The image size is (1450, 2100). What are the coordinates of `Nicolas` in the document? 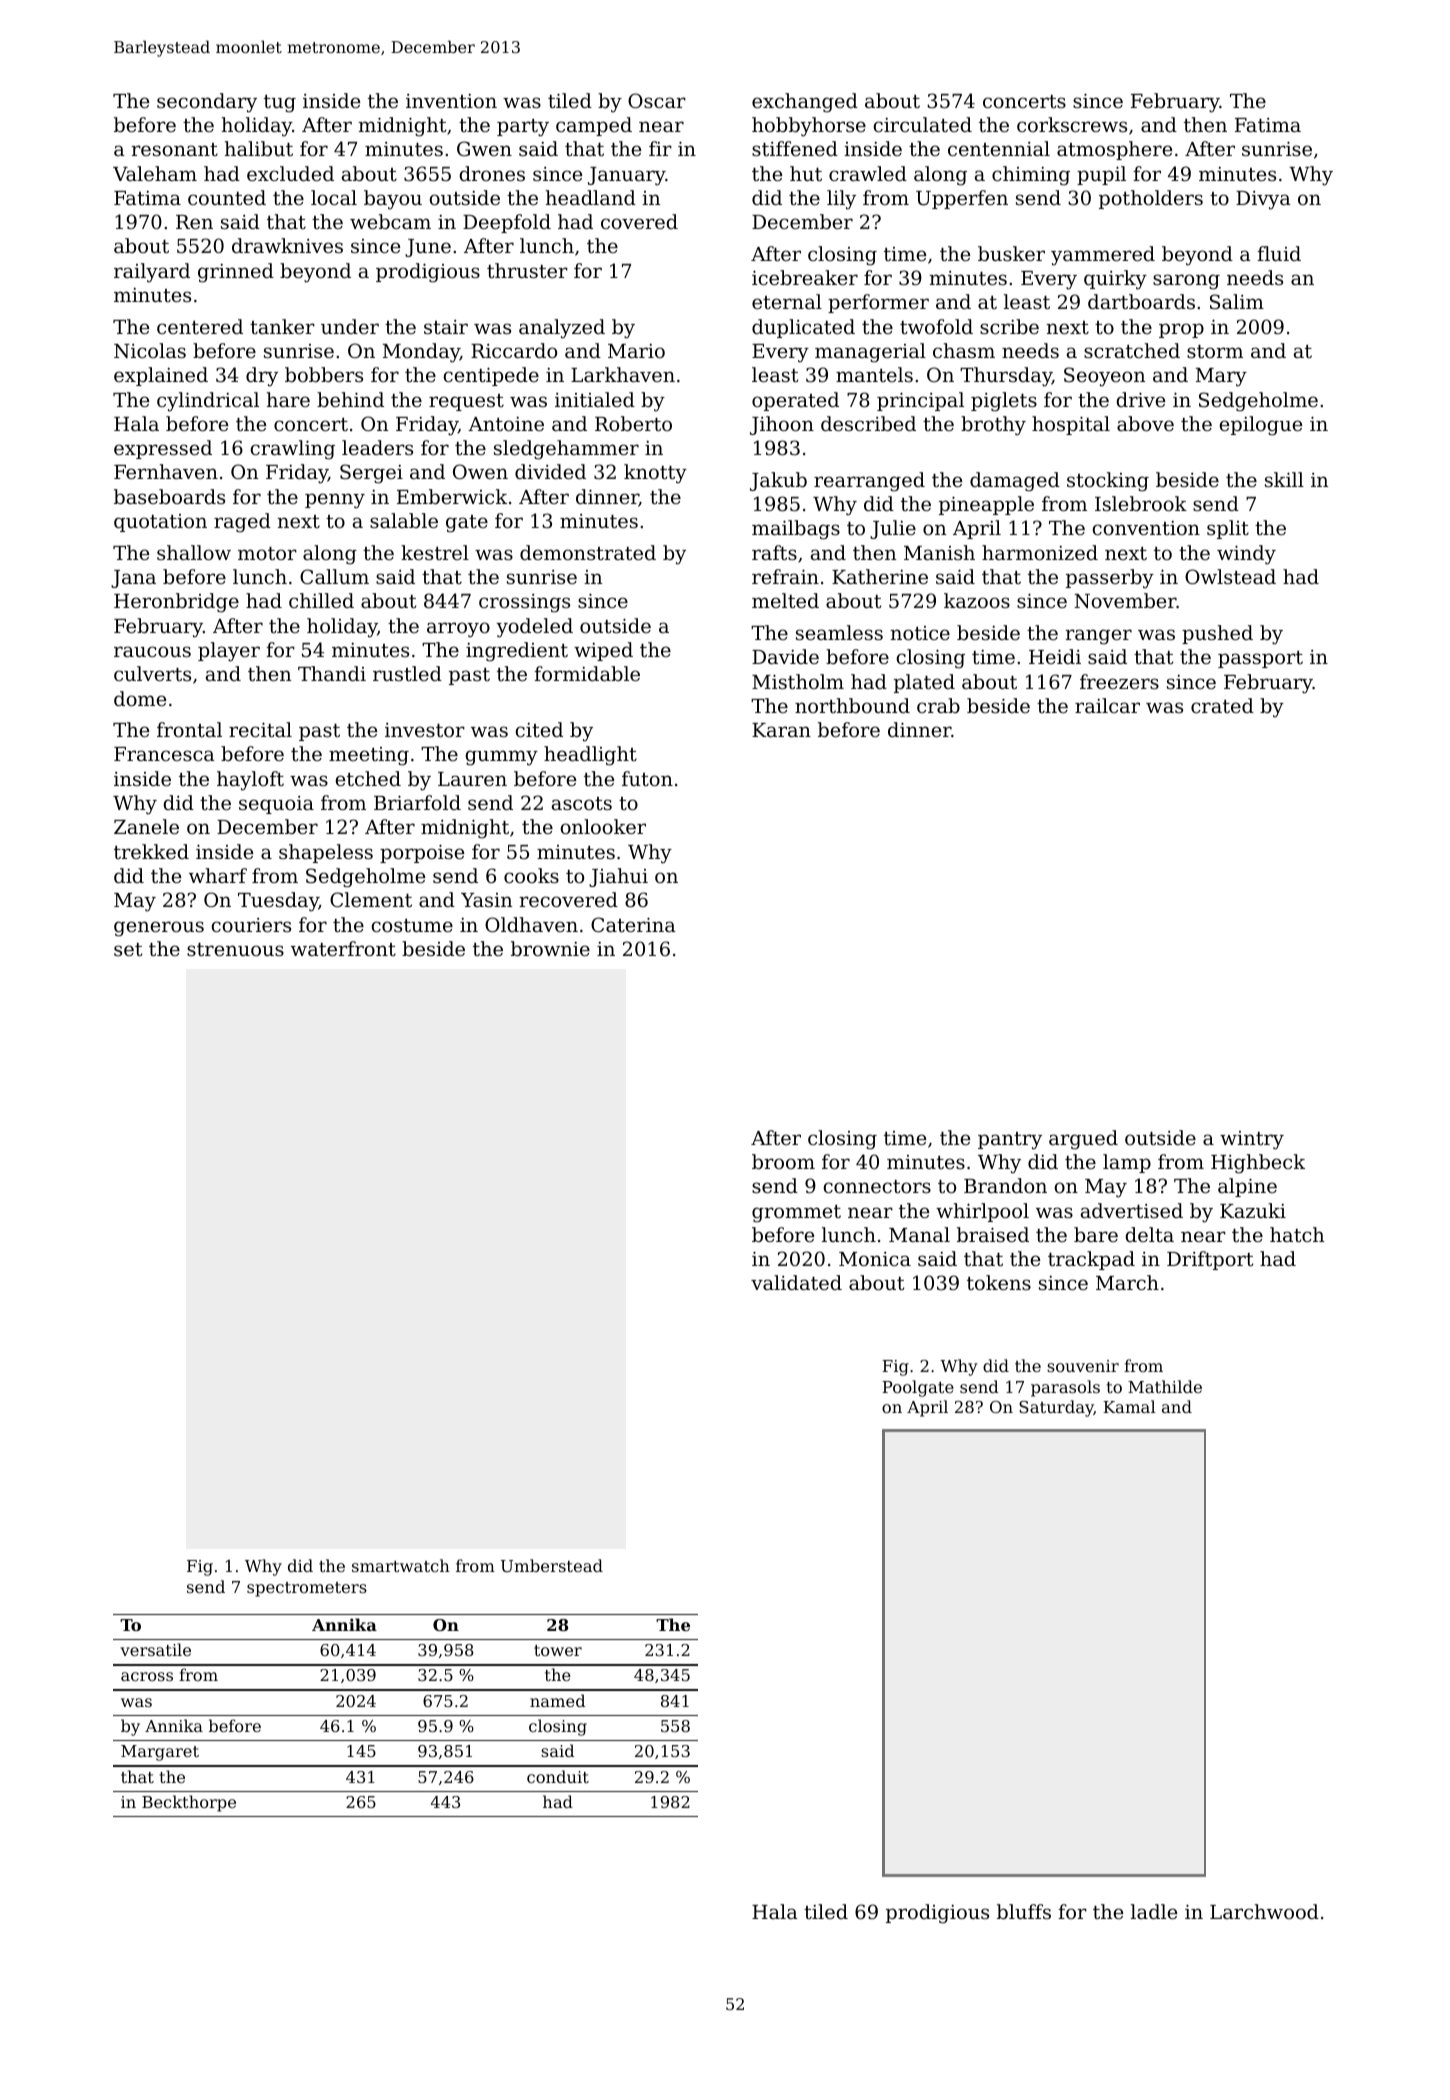 It's located at (150, 350).
